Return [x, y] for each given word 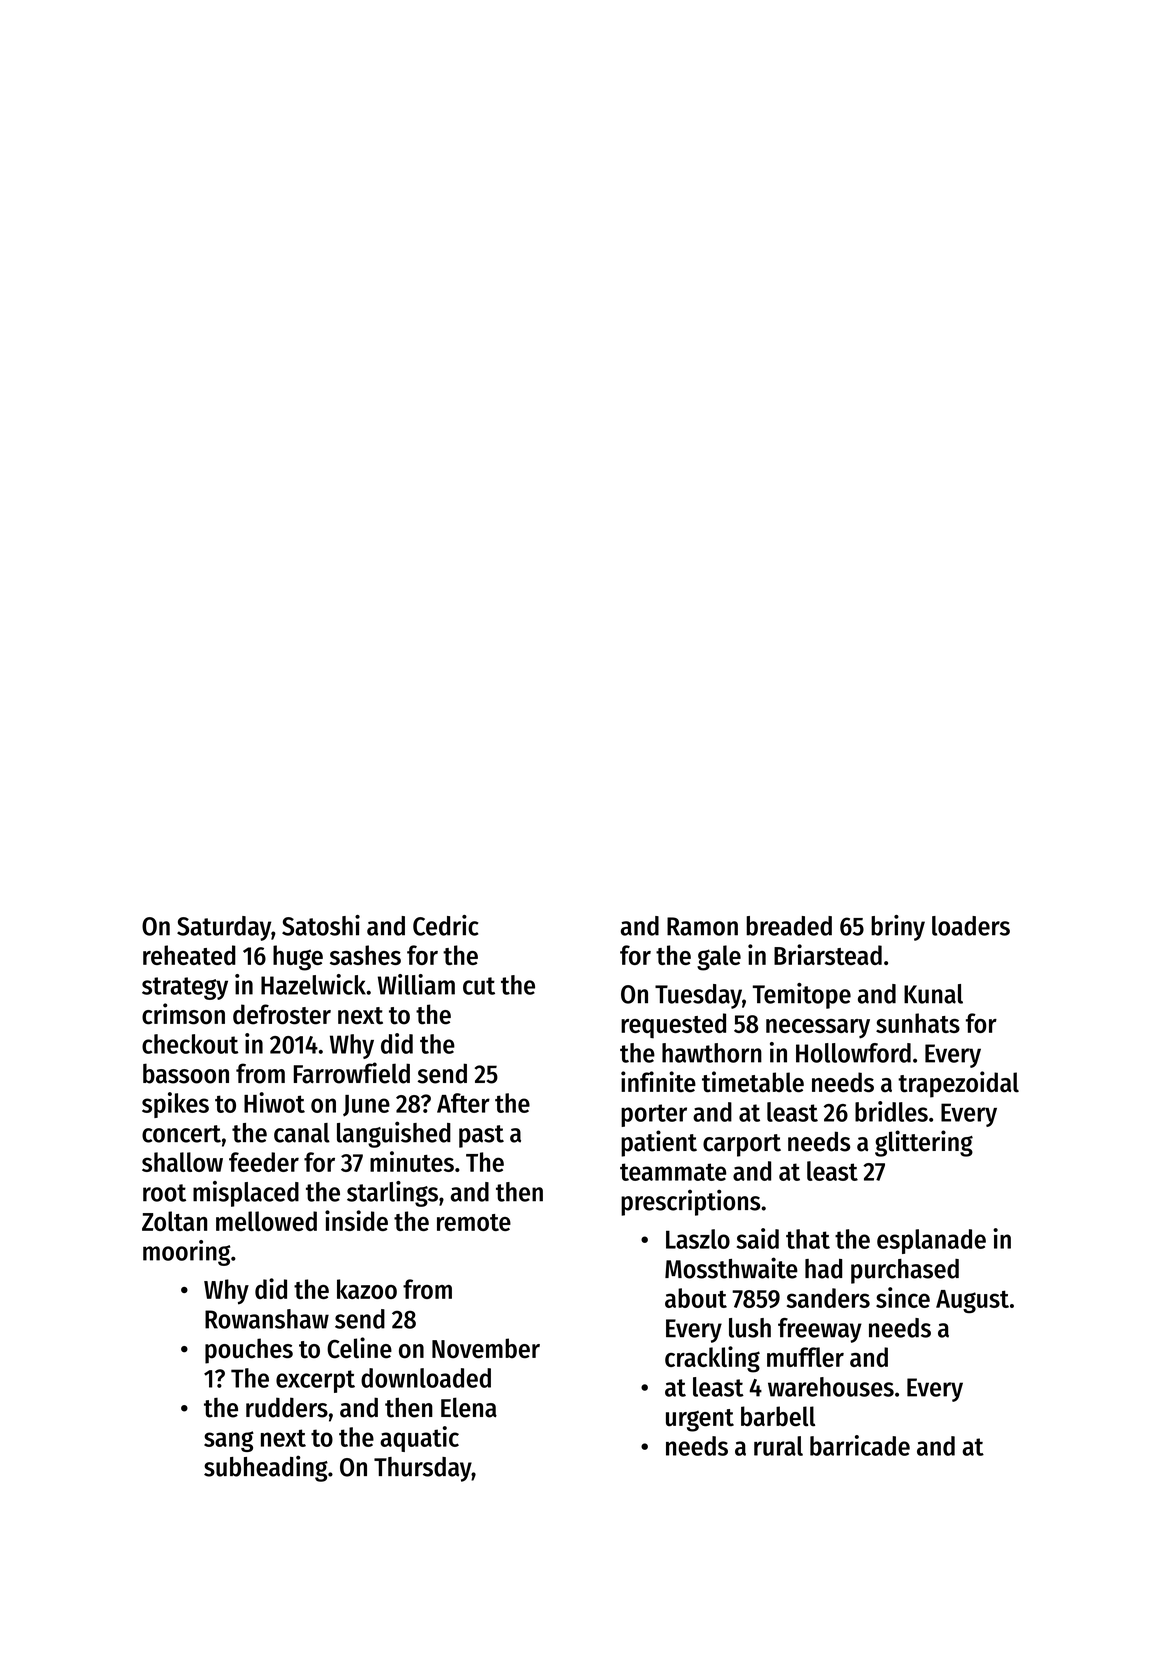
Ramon [702, 926]
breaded [789, 926]
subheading [266, 1468]
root [164, 1193]
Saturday [224, 928]
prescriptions [690, 1202]
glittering [924, 1143]
